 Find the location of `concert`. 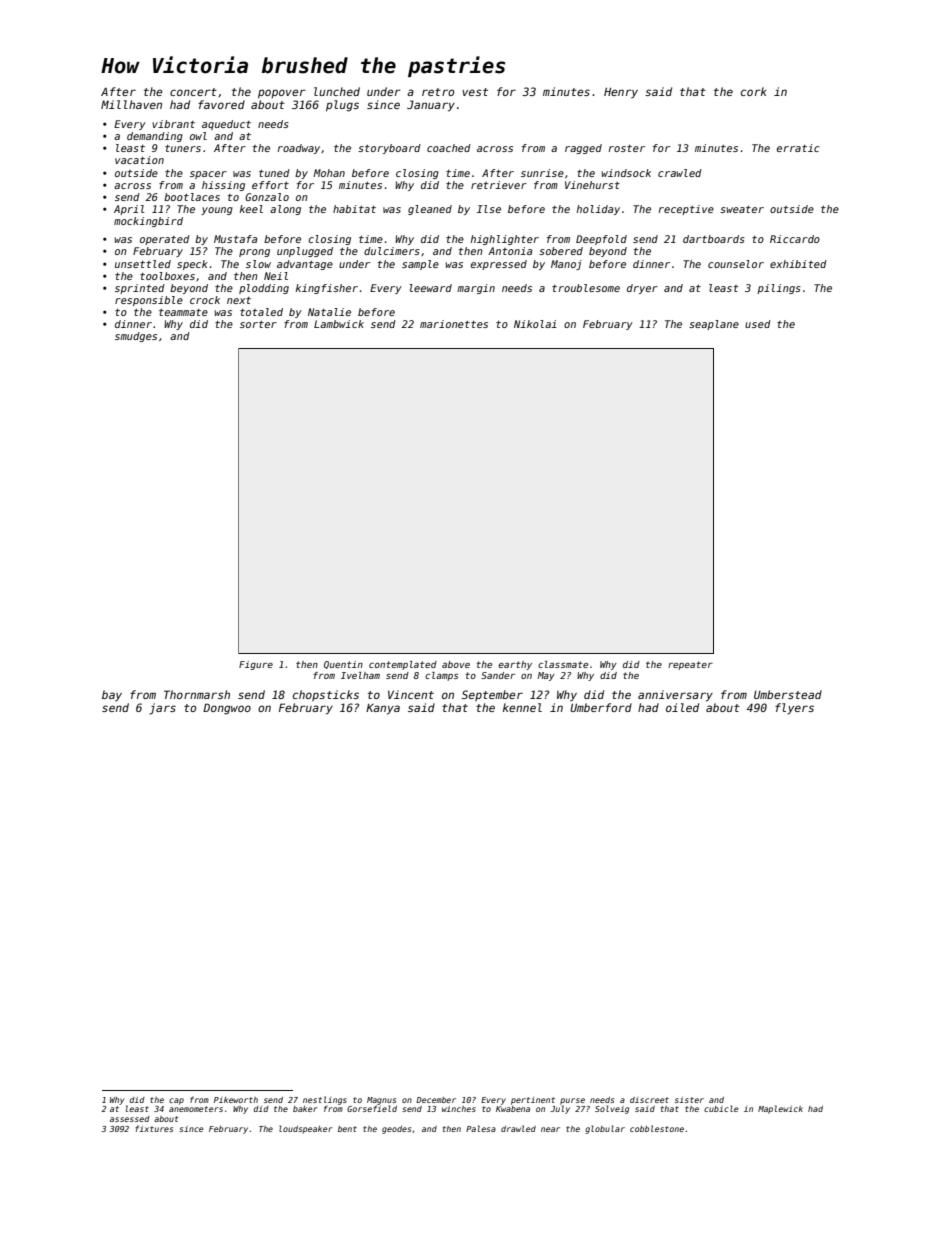

concert is located at coordinates (193, 92).
